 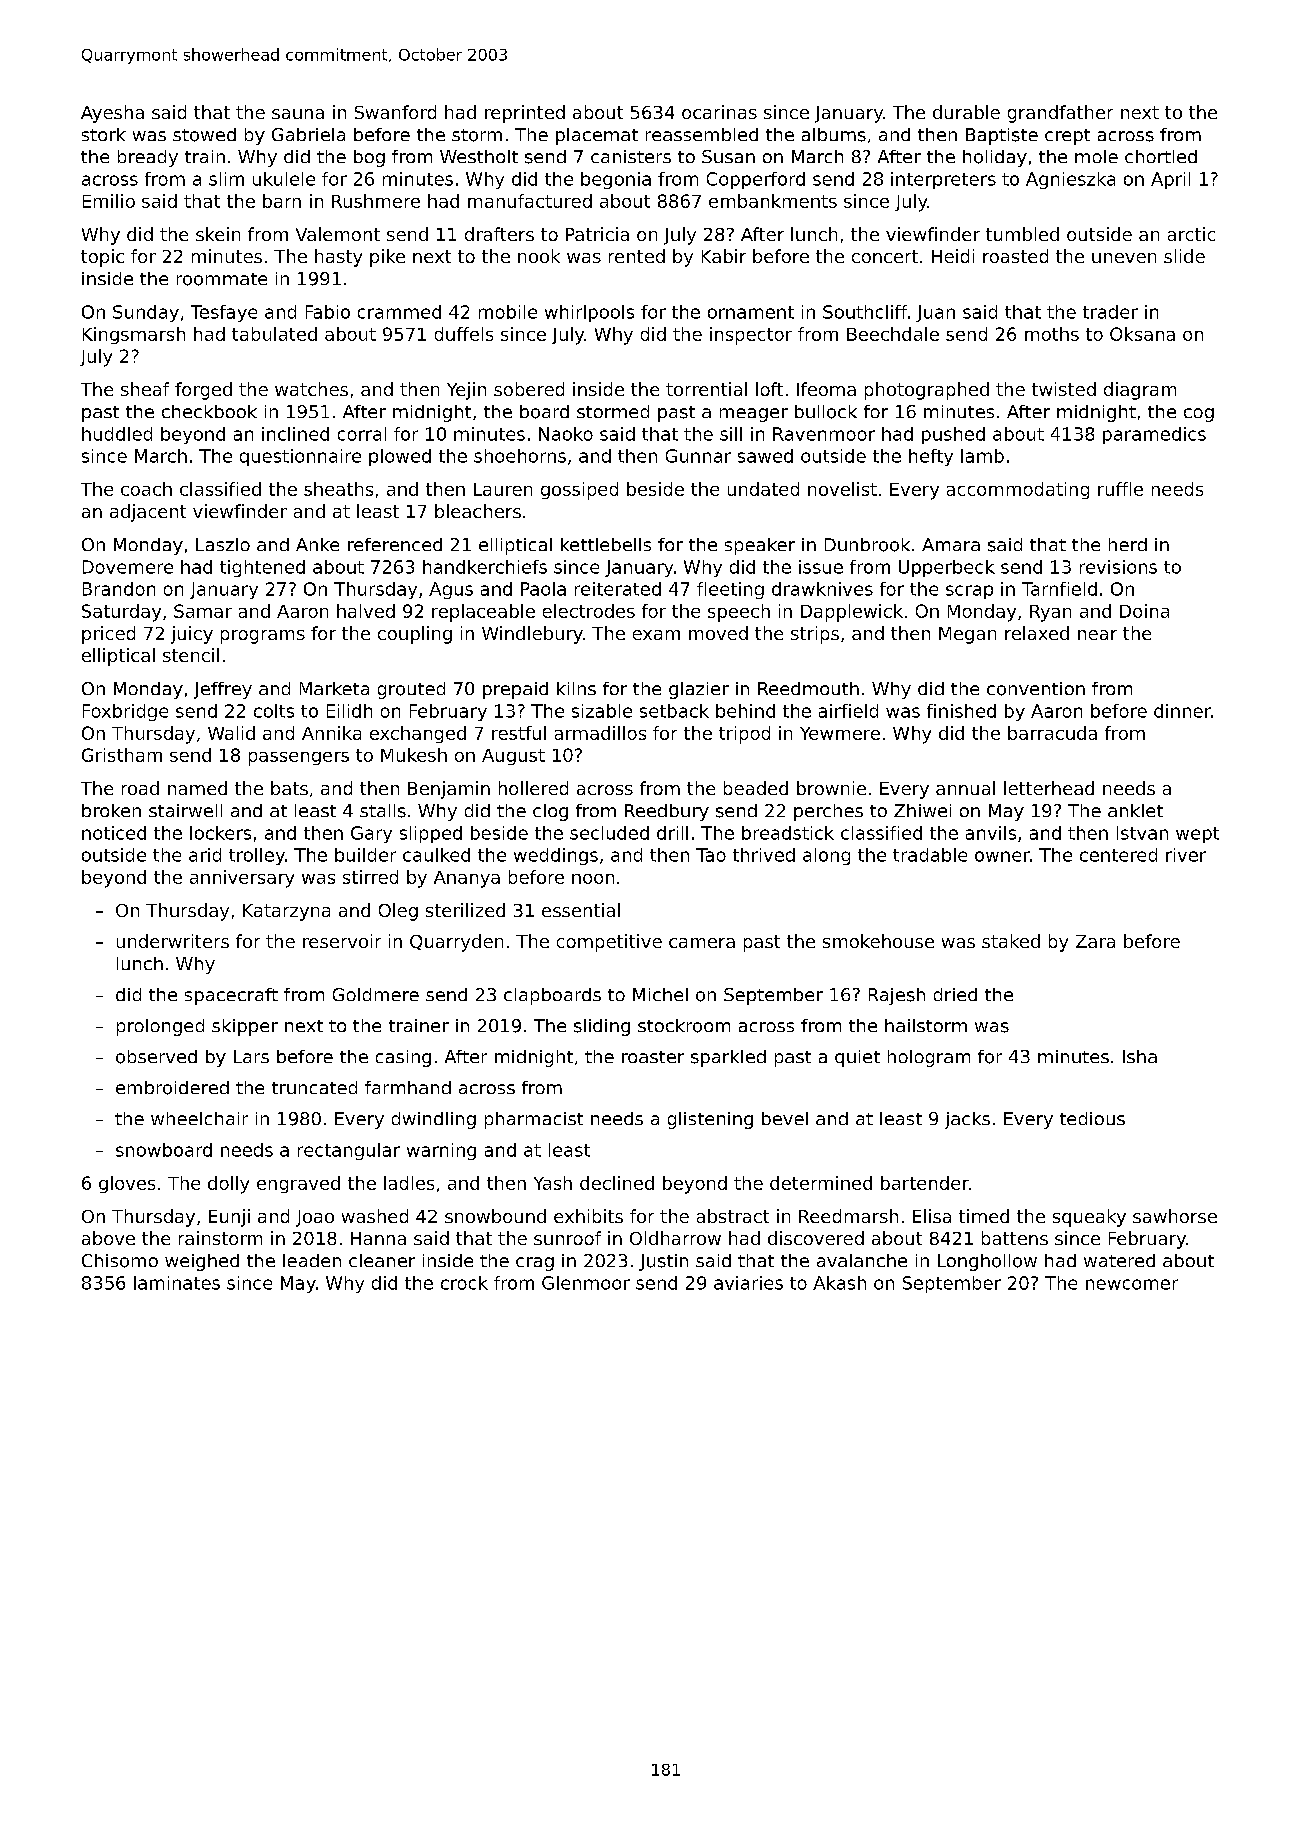 I want to click on ocarinas, so click(x=719, y=112).
